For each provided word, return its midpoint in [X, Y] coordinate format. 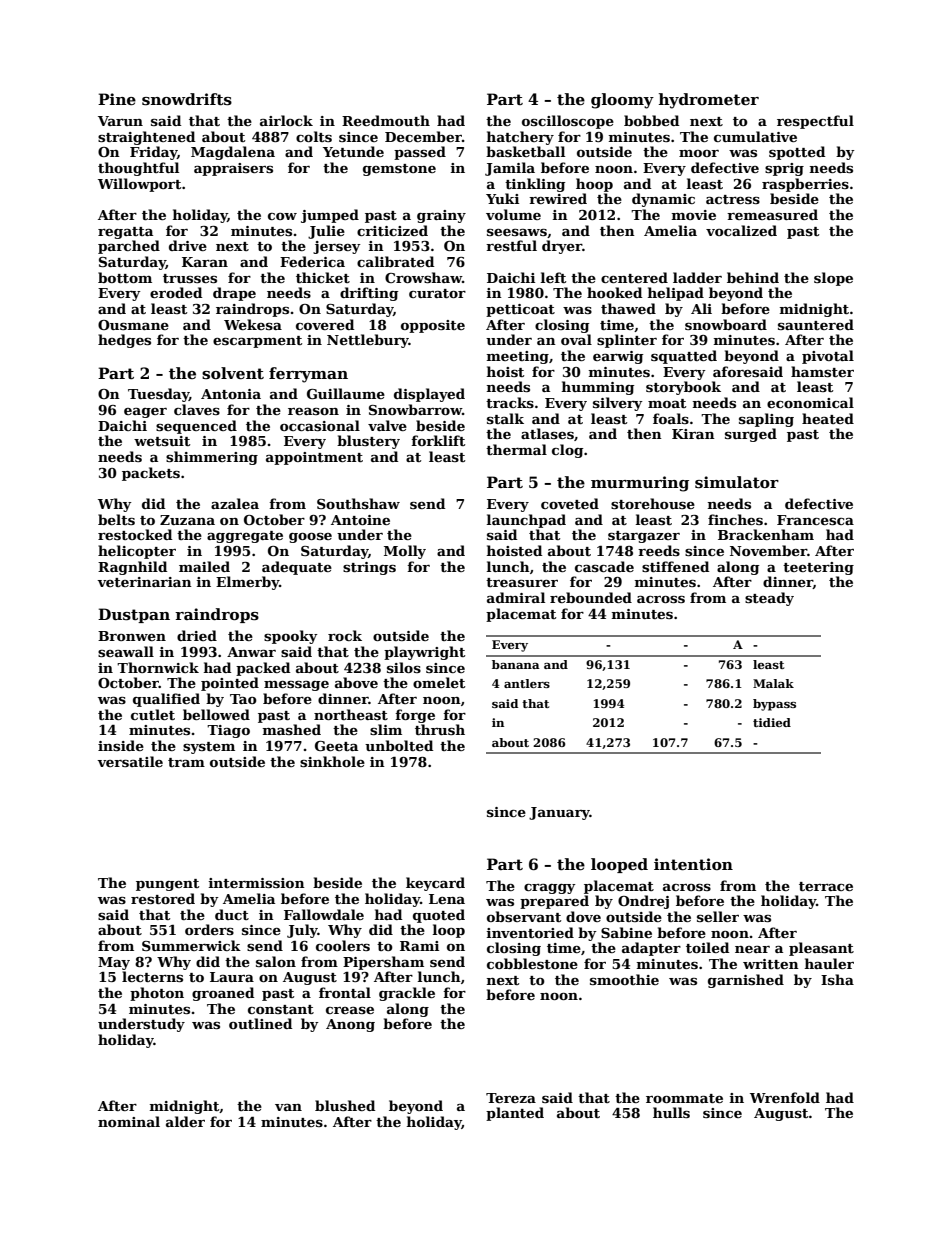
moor [699, 153]
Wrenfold [785, 1097]
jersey [337, 247]
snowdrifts [187, 99]
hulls [671, 1112]
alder [185, 1121]
